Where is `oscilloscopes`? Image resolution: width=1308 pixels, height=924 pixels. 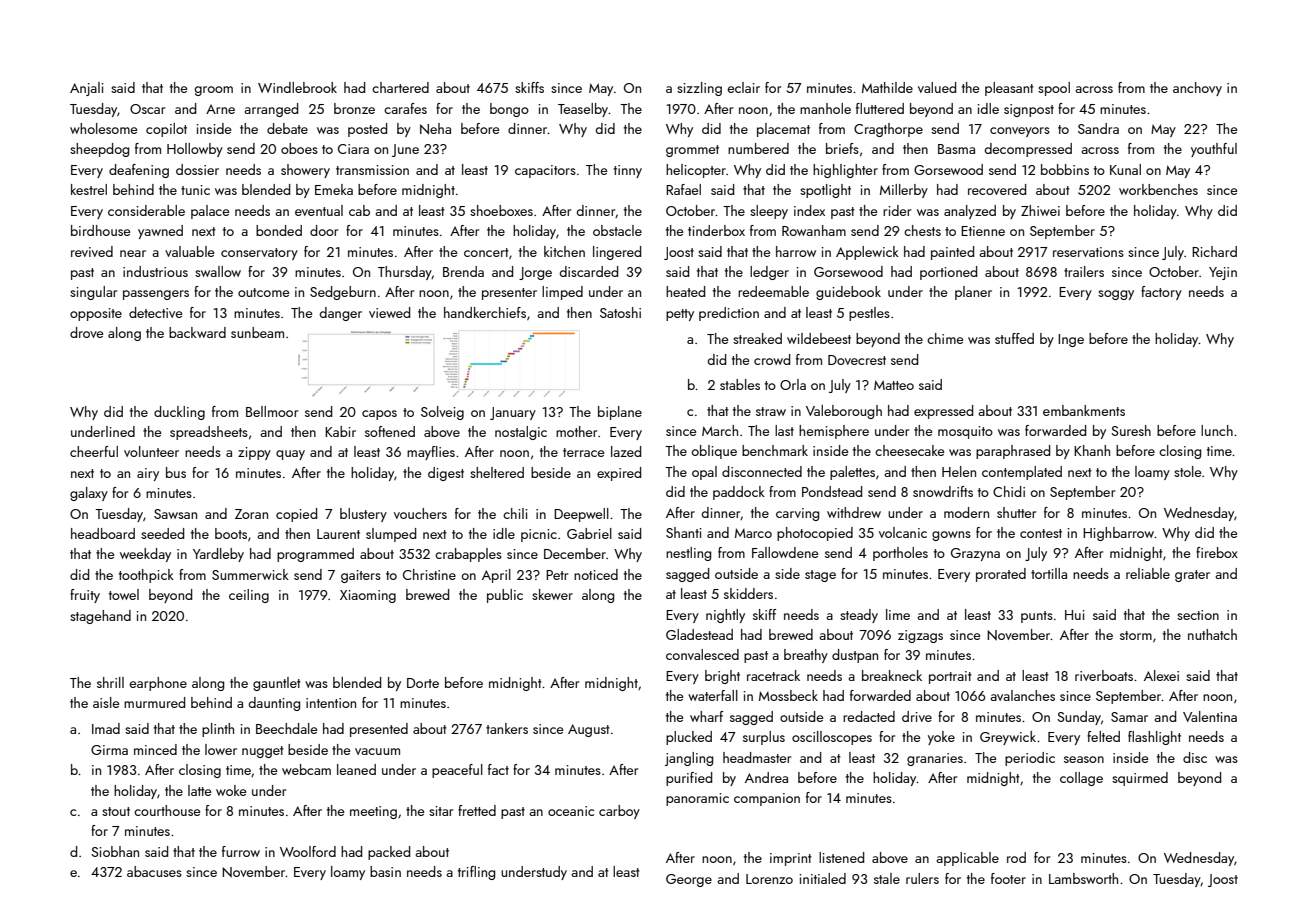 oscilloscopes is located at coordinates (832, 738).
